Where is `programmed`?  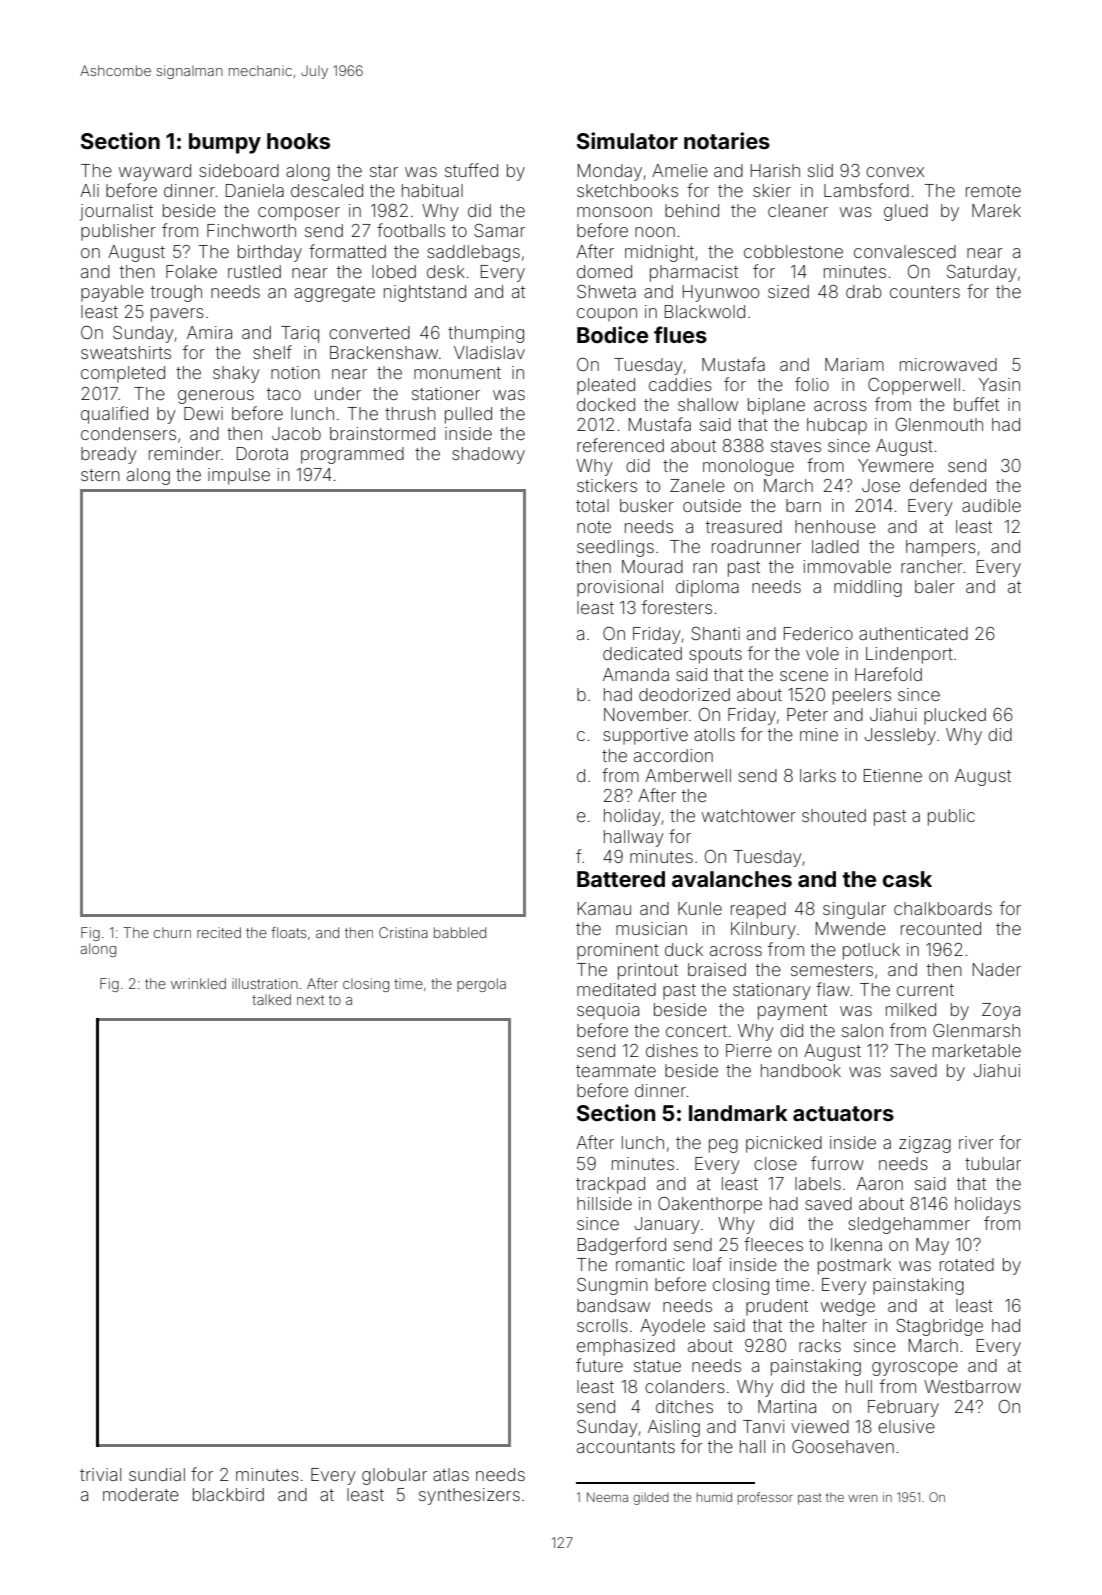 programmed is located at coordinates (352, 455).
